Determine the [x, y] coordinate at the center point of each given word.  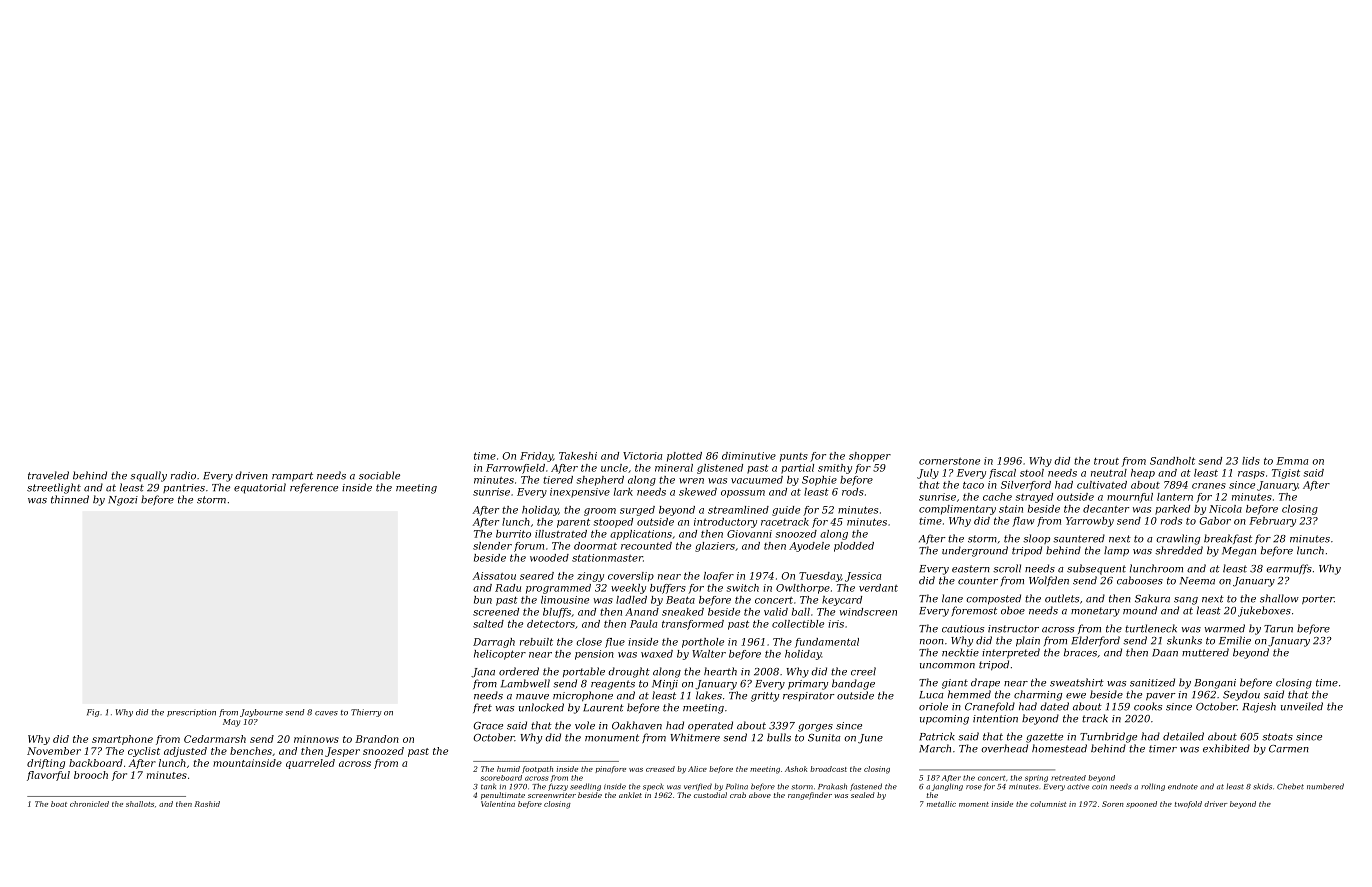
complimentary [957, 510]
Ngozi [123, 501]
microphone [583, 696]
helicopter [500, 655]
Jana [483, 673]
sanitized [1152, 682]
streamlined [738, 510]
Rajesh [1259, 707]
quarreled [310, 764]
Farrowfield [515, 469]
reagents [613, 685]
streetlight [54, 488]
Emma [1292, 461]
